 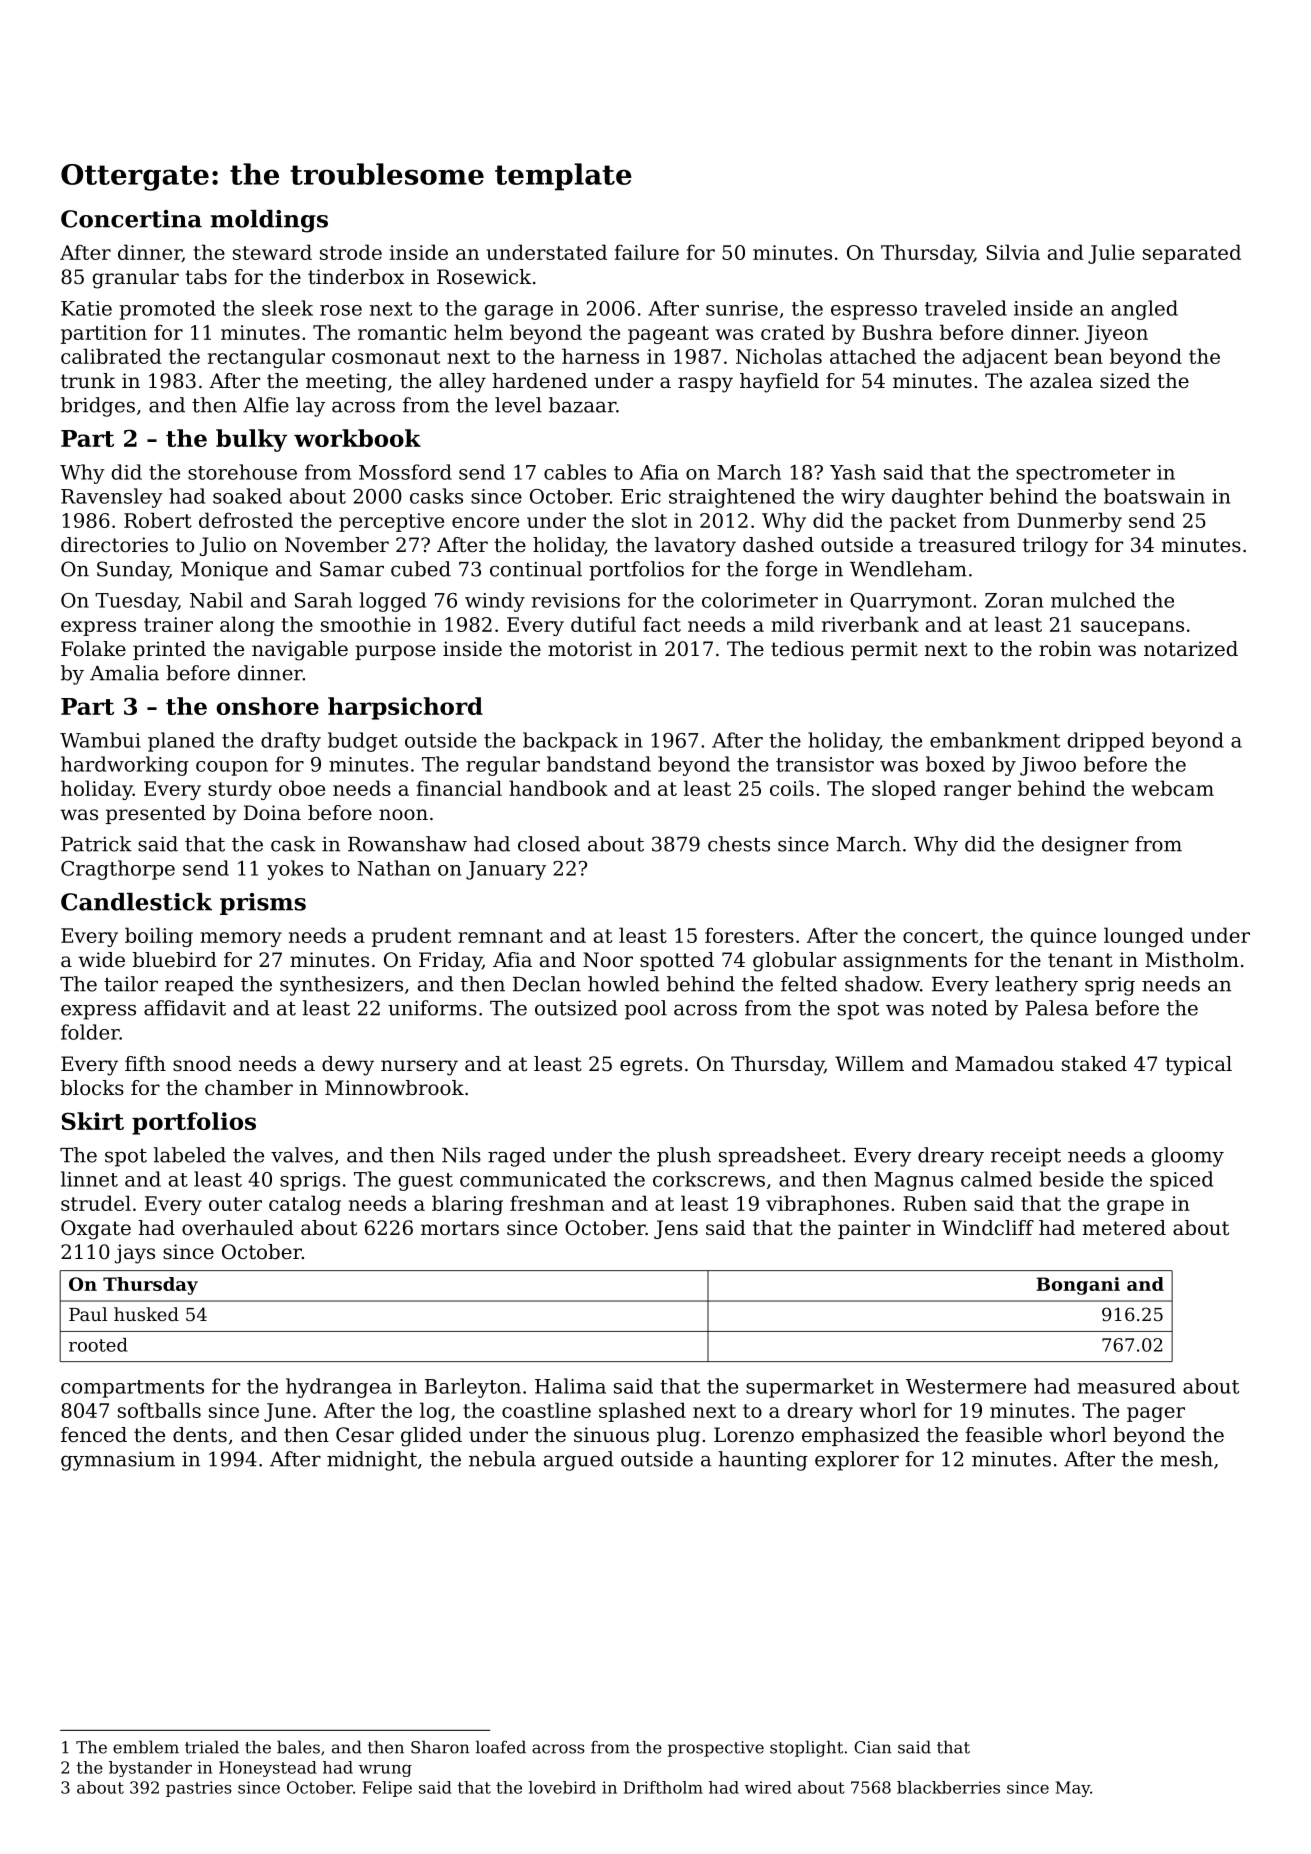 What do you see at coordinates (519, 312) in the image?
I see `garage` at bounding box center [519, 312].
